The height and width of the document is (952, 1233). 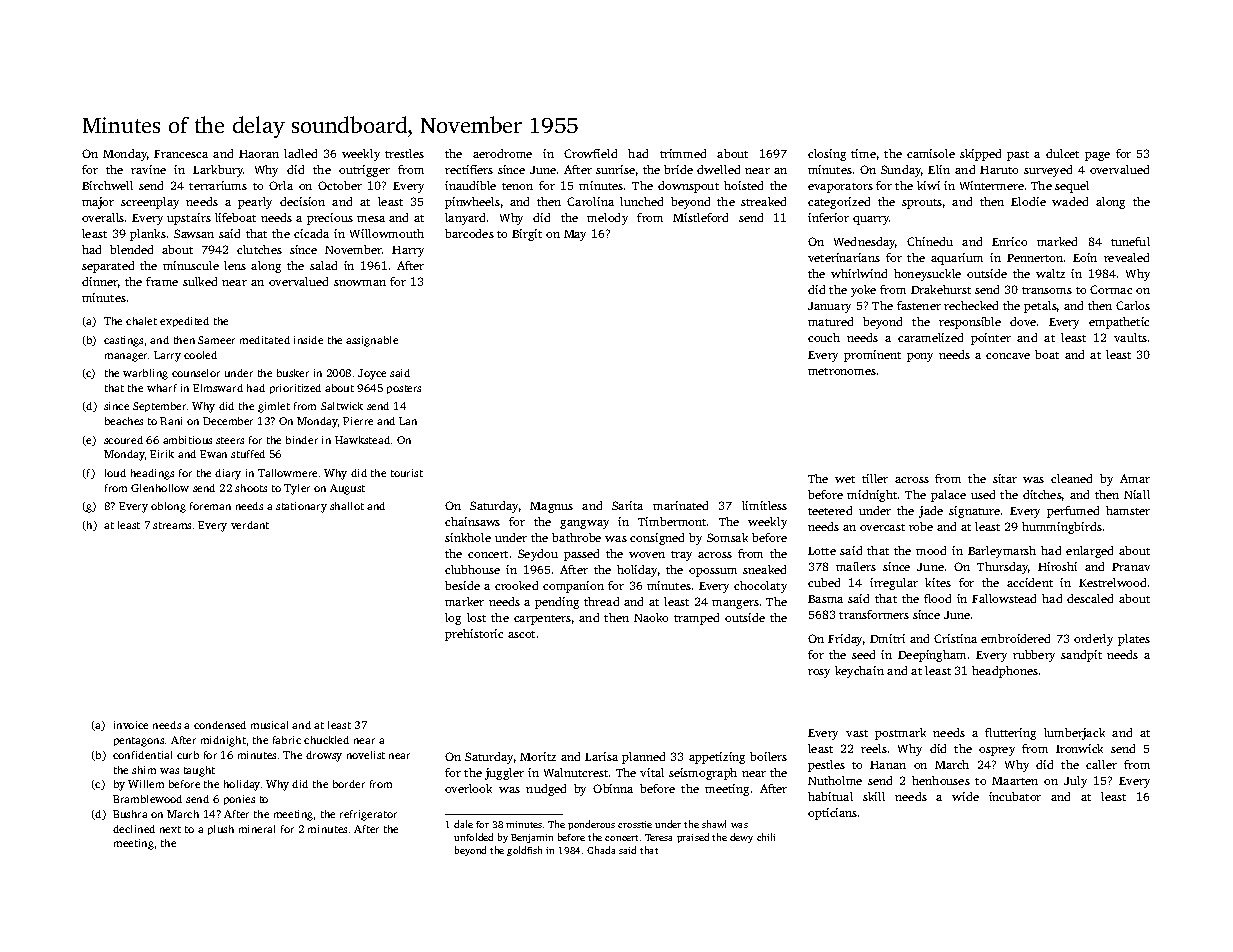 What do you see at coordinates (248, 454) in the document?
I see `stuffed` at bounding box center [248, 454].
